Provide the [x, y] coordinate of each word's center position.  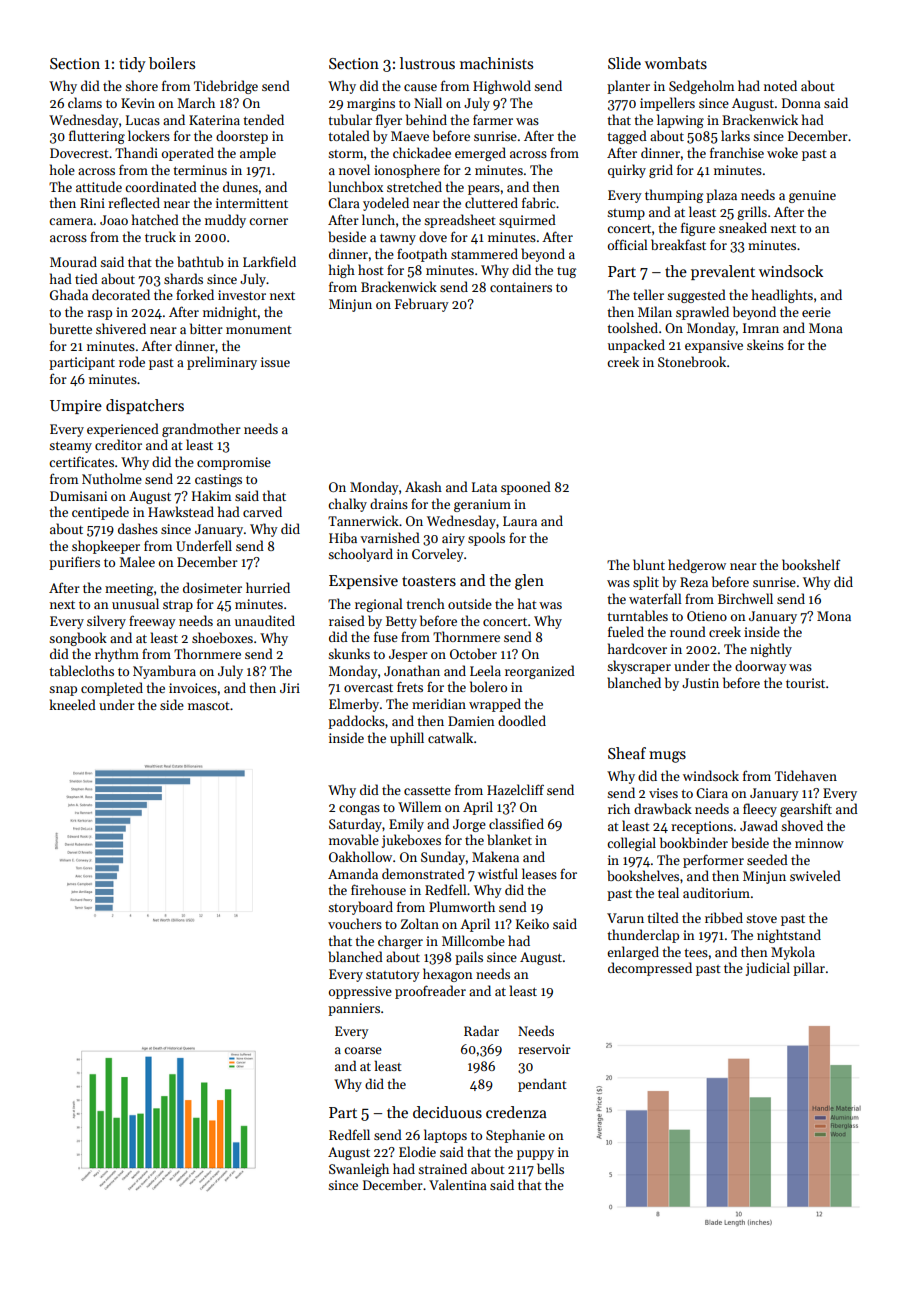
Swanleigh [359, 1170]
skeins [765, 344]
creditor [118, 444]
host [371, 269]
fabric [539, 202]
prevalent [723, 272]
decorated [121, 294]
